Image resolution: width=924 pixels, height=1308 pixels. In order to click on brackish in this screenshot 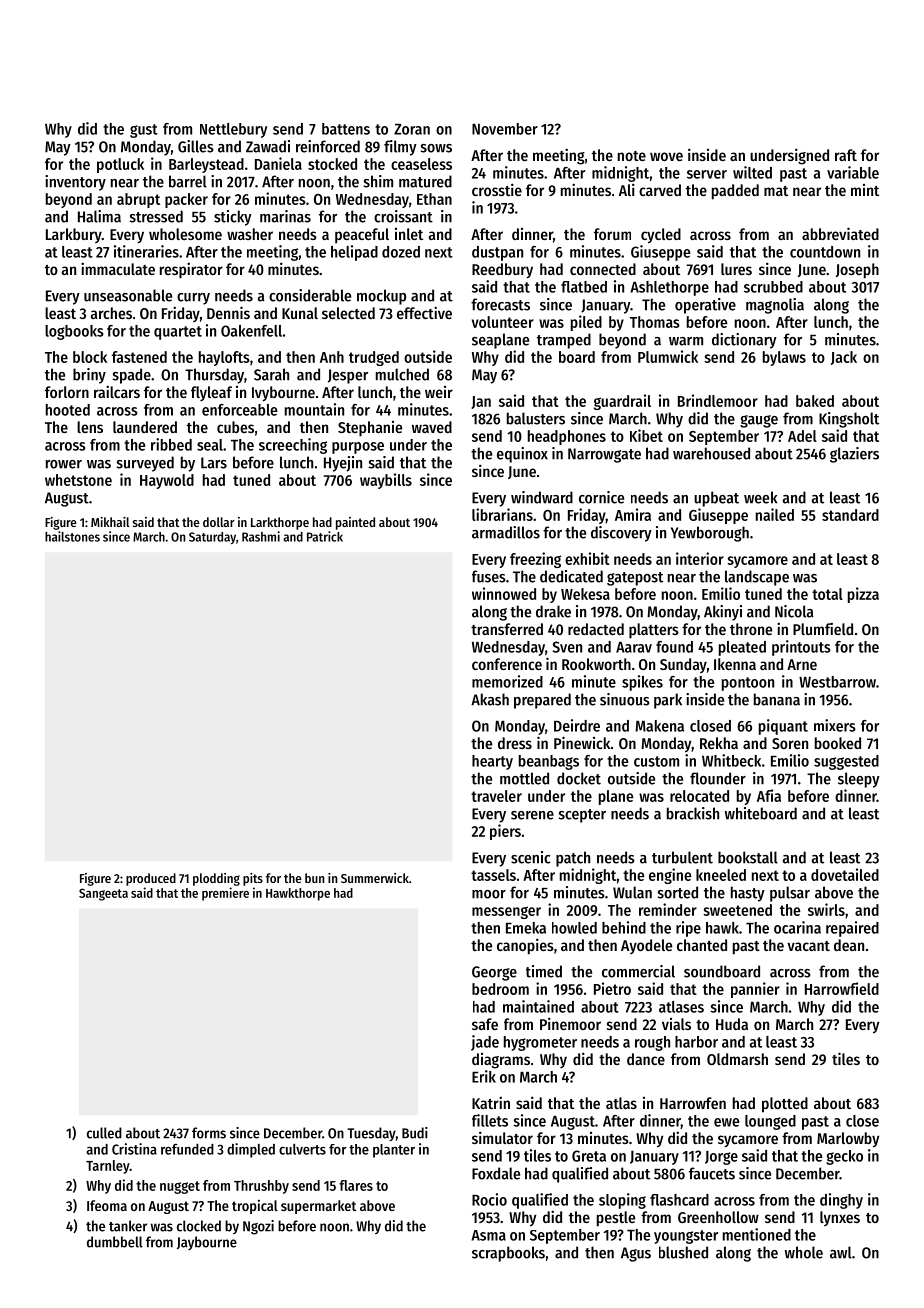, I will do `click(693, 813)`.
